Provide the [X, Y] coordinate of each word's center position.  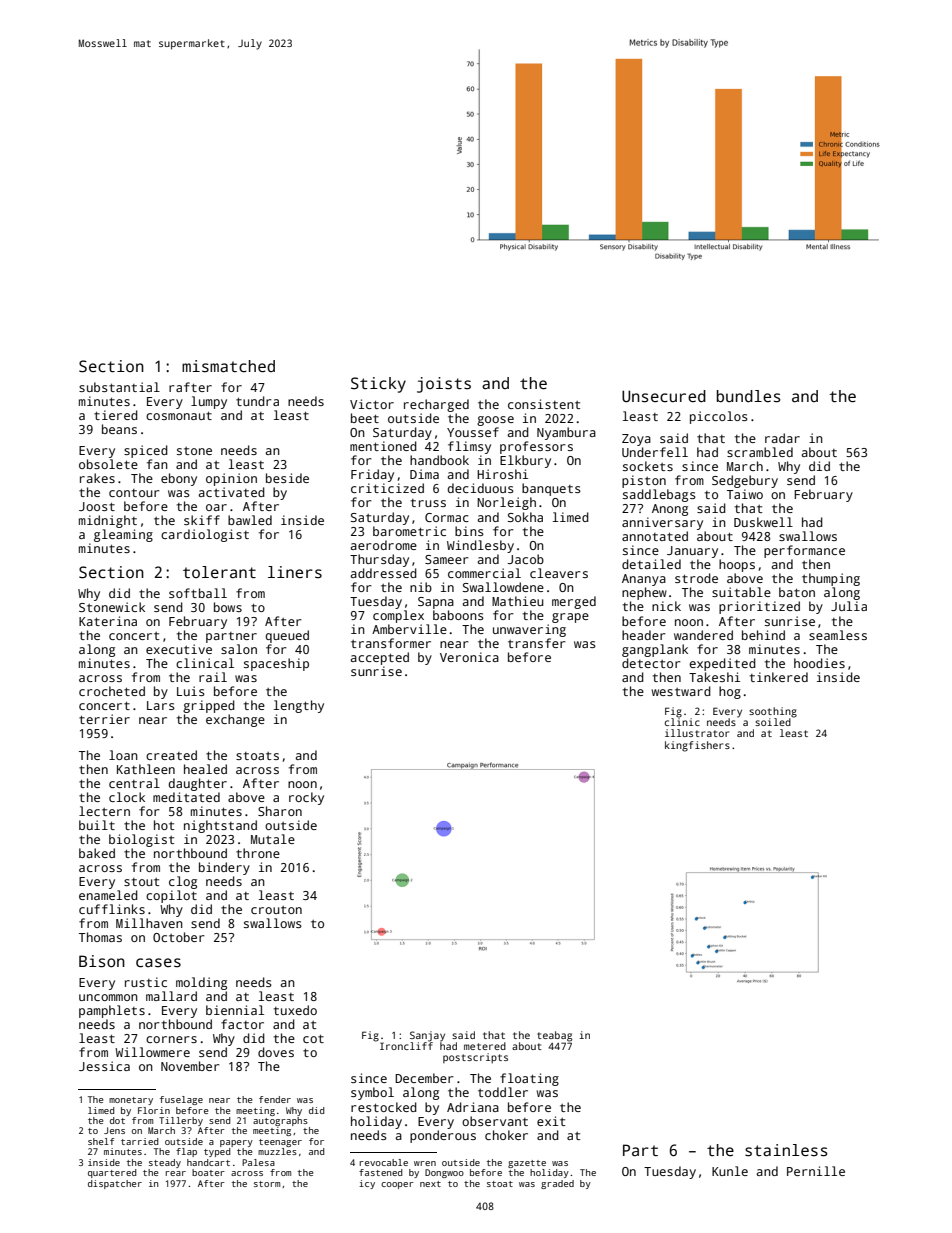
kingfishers [697, 746]
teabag [554, 1036]
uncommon [108, 997]
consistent [544, 404]
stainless [786, 1150]
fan [157, 464]
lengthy [299, 706]
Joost [97, 506]
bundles [749, 396]
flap [186, 1152]
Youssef [473, 432]
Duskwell [763, 522]
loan [123, 755]
